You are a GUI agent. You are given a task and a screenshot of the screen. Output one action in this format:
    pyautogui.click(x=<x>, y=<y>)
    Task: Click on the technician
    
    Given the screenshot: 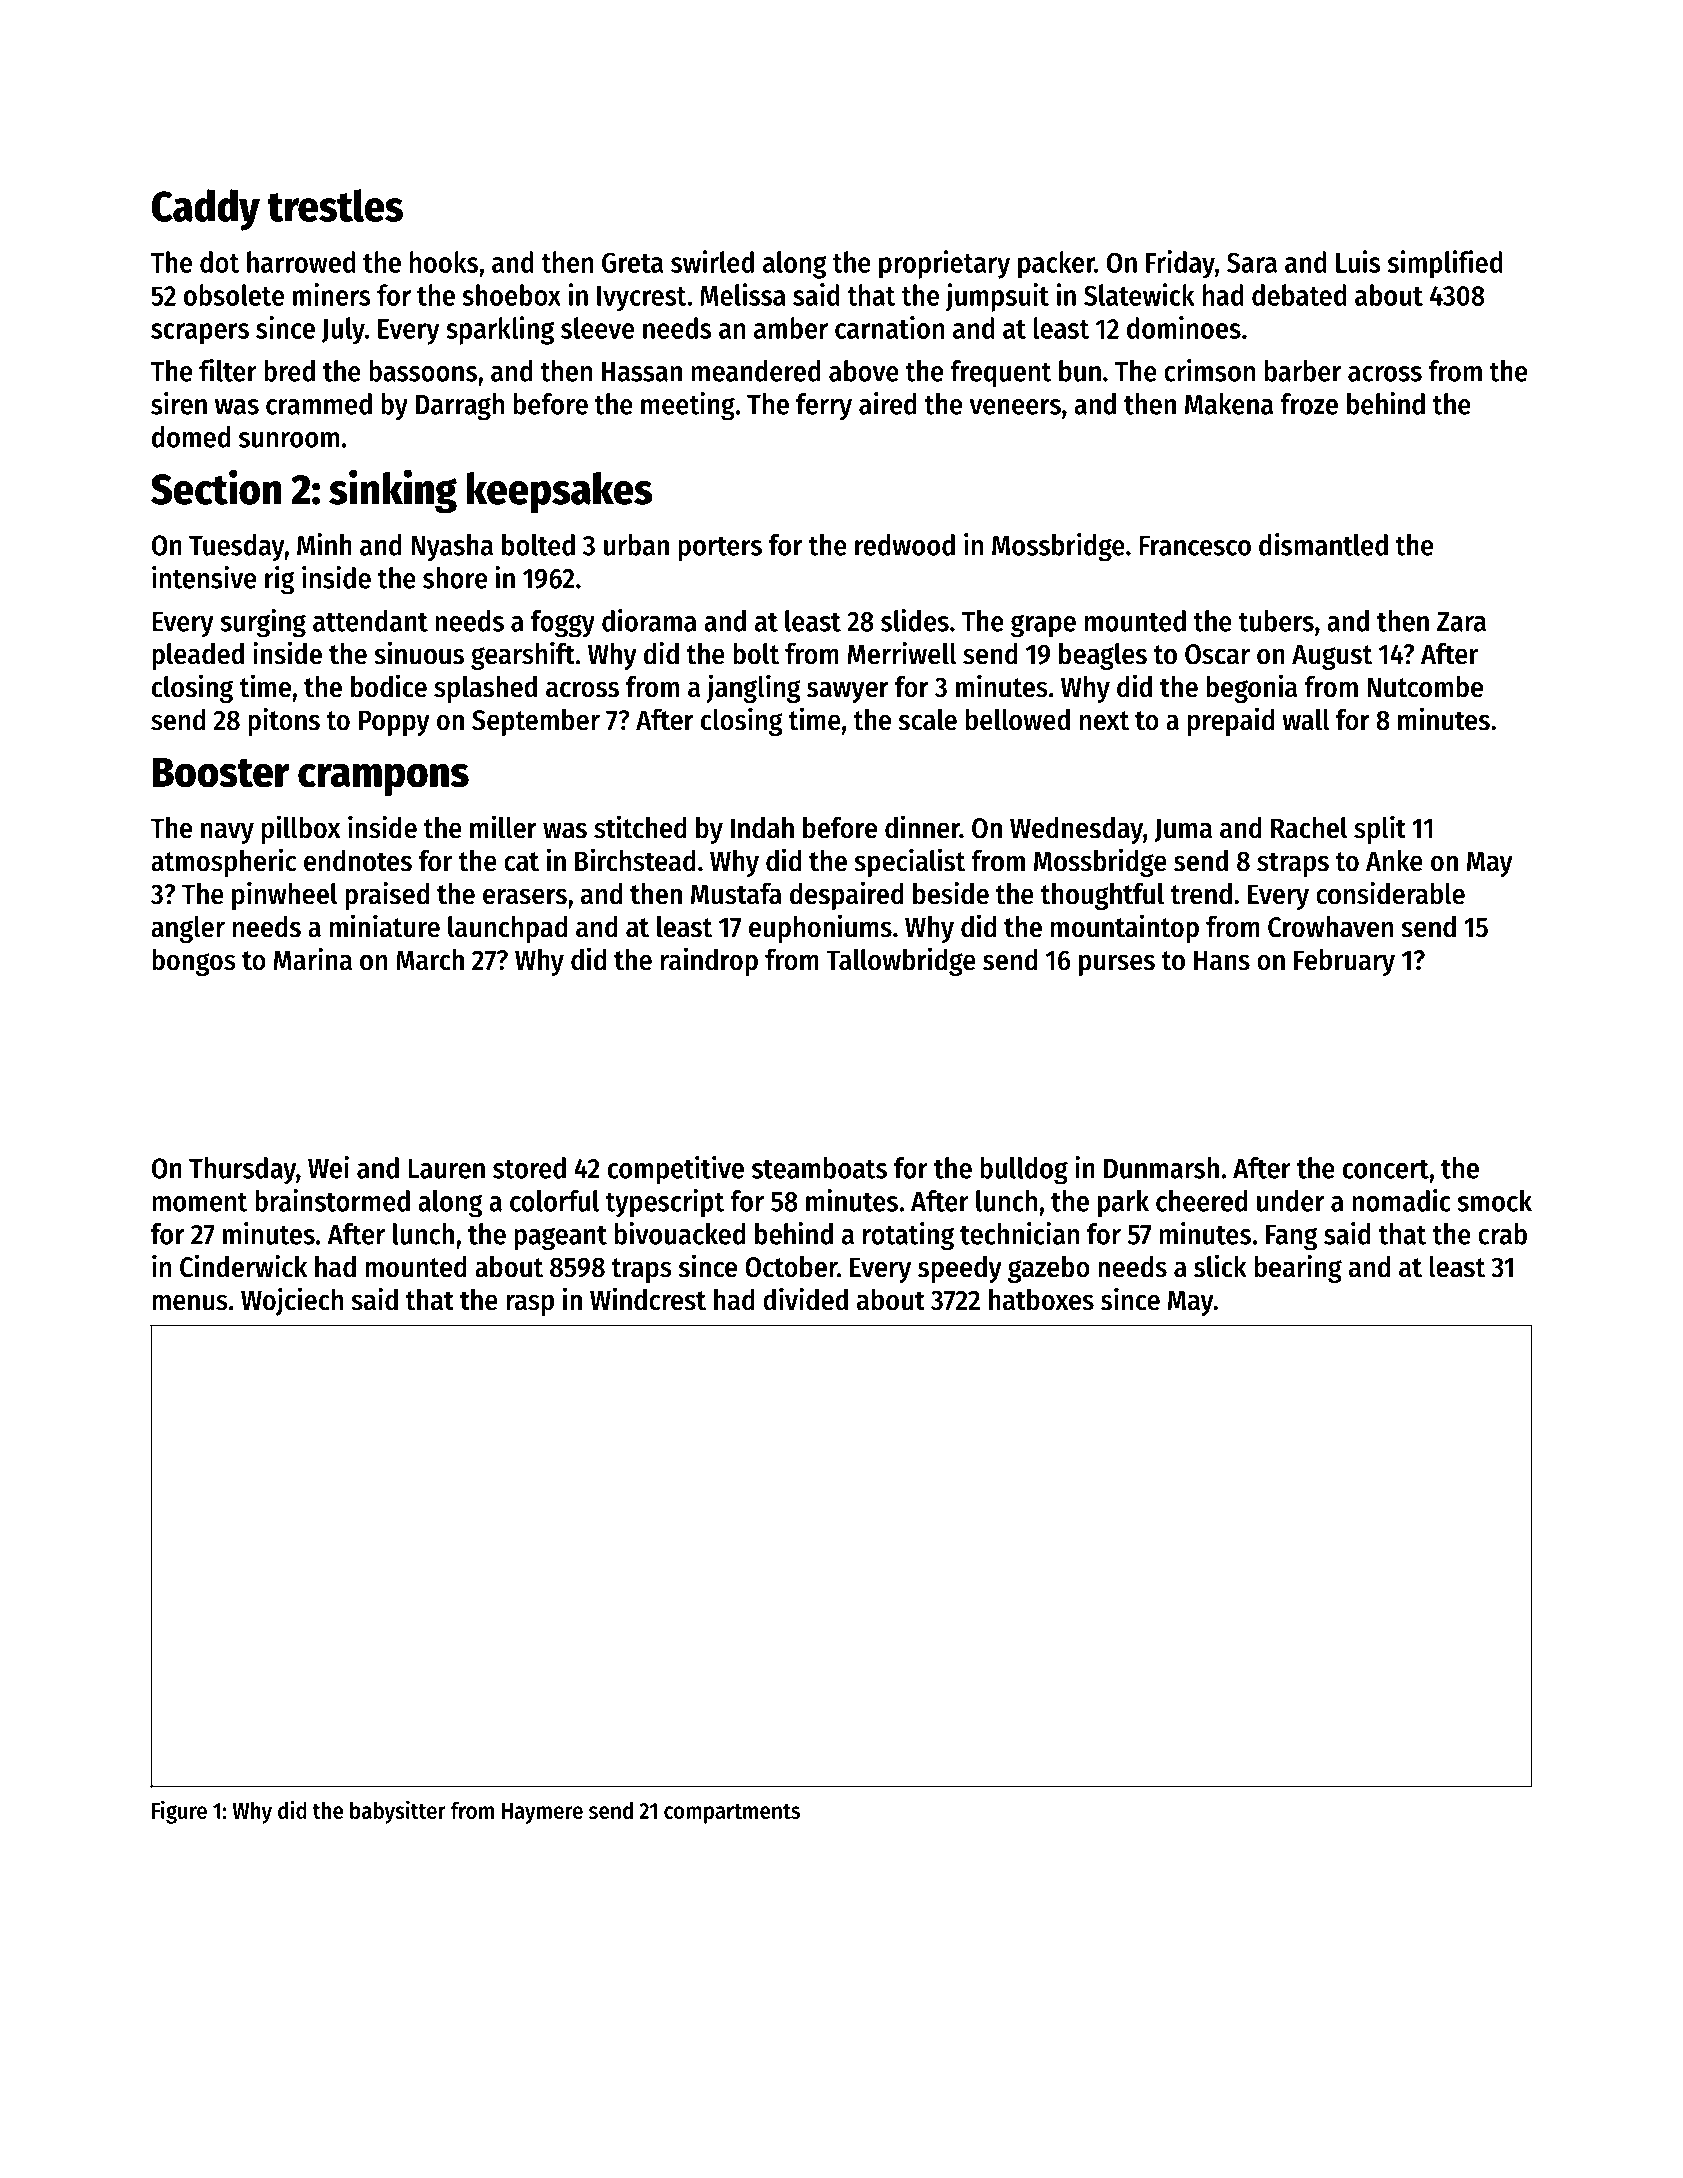 What is the action you would take?
    pyautogui.click(x=1019, y=1233)
